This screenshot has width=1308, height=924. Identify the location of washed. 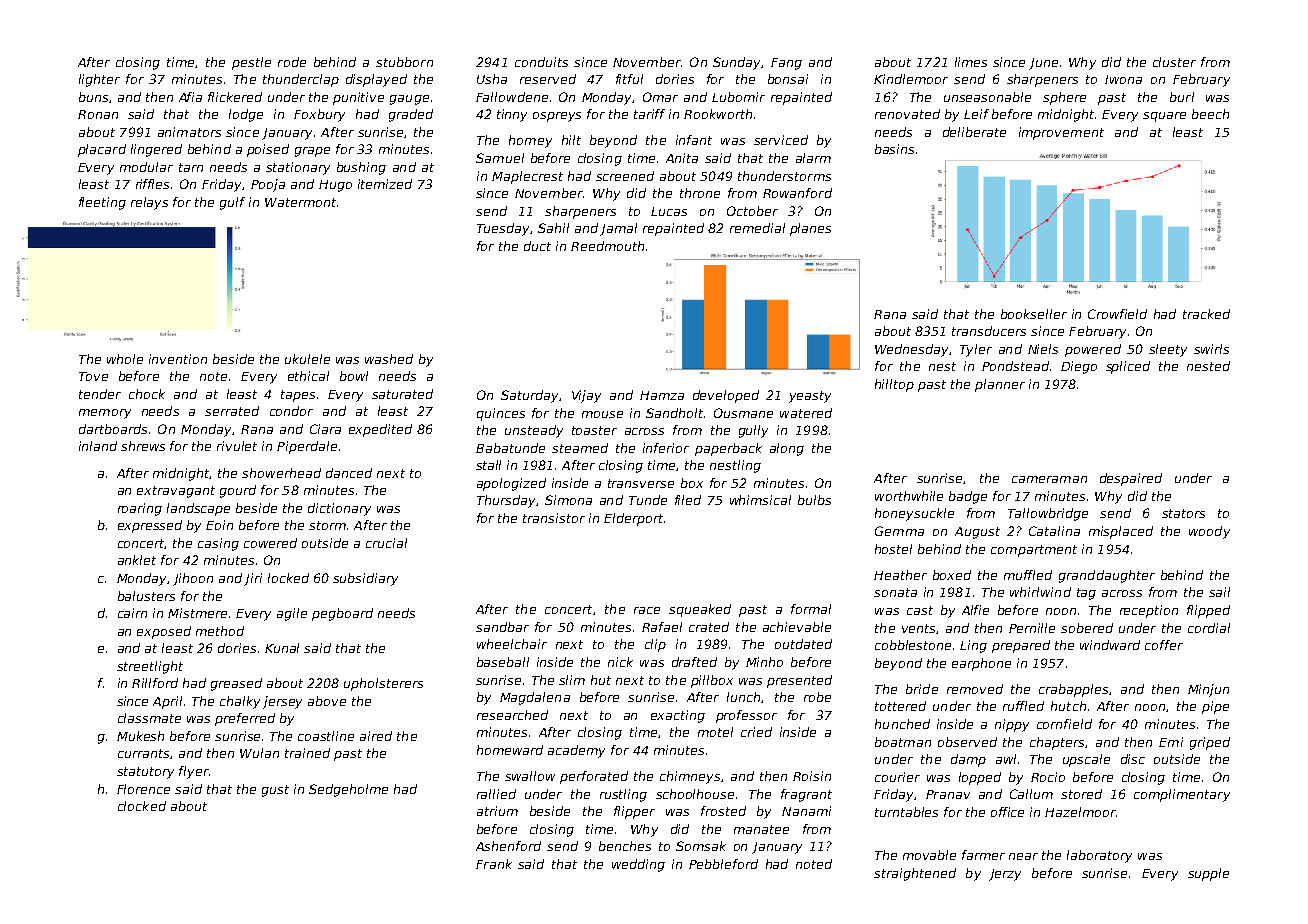
(389, 359).
